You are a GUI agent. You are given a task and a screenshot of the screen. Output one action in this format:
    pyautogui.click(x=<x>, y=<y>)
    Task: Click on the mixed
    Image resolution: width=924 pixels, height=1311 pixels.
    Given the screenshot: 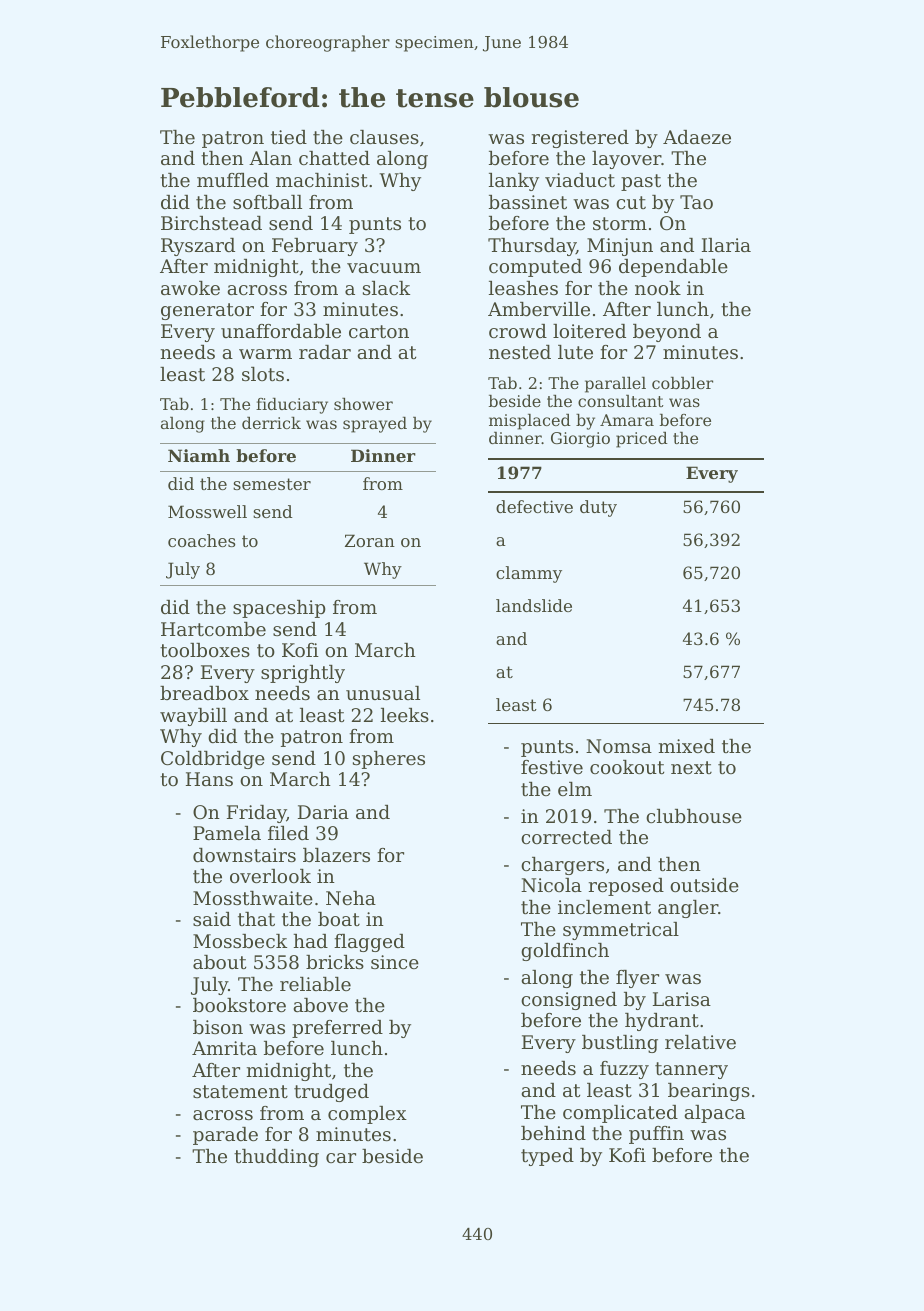 What is the action you would take?
    pyautogui.click(x=687, y=746)
